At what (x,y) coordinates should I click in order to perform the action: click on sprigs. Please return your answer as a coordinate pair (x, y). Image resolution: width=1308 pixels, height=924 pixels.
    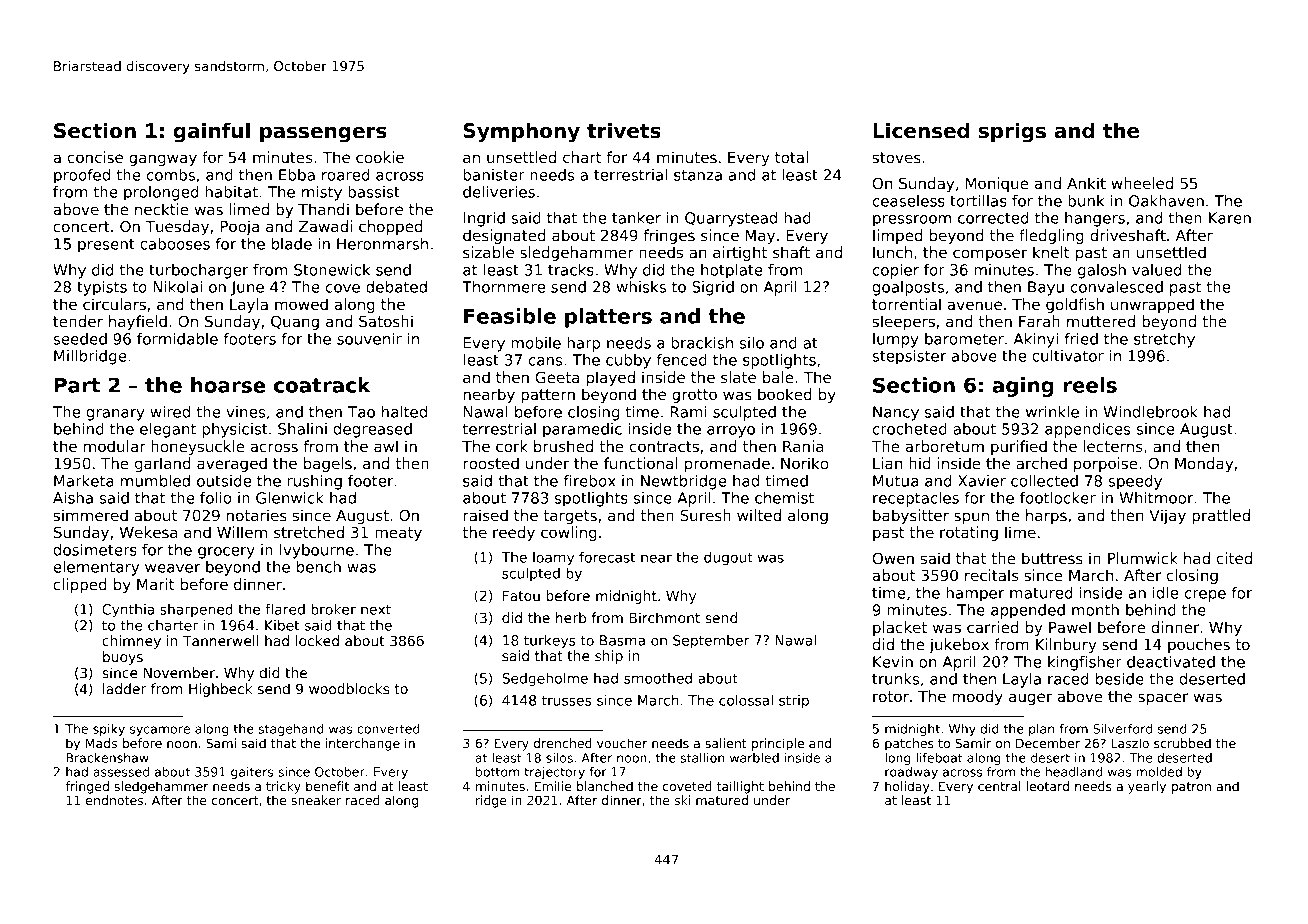
    Looking at the image, I should click on (1012, 132).
